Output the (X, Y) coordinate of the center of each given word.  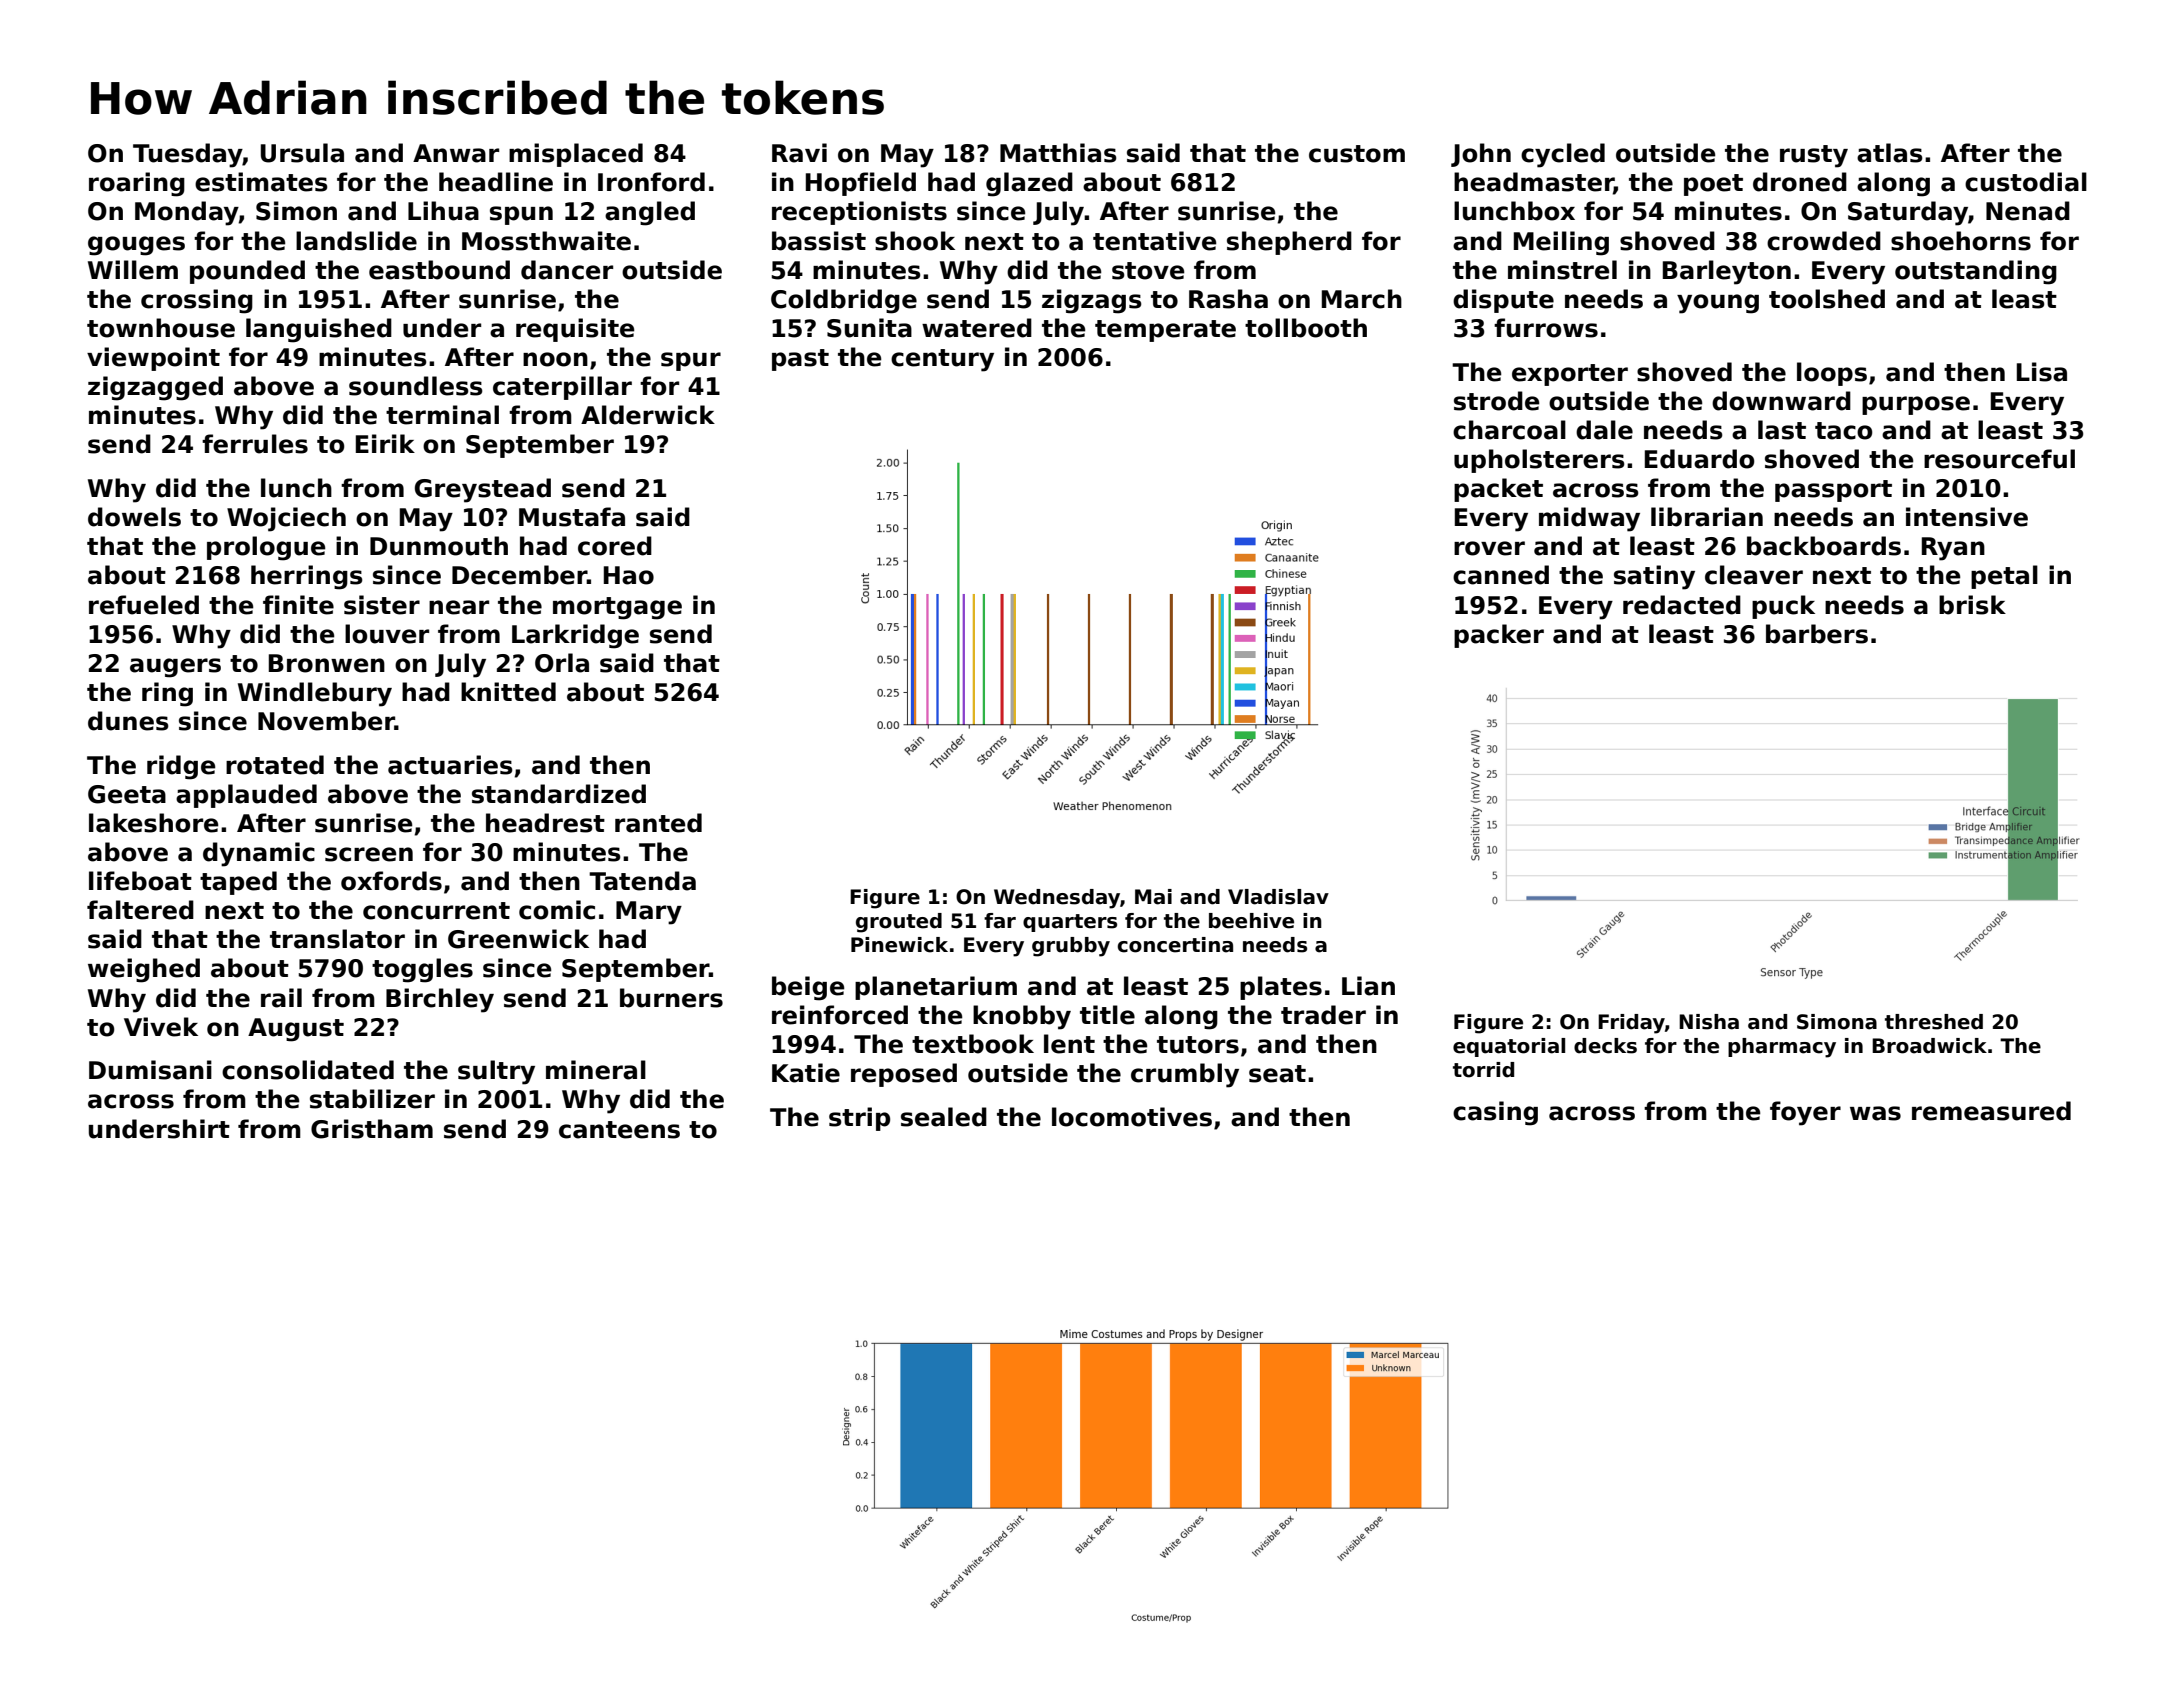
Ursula (302, 153)
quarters (1070, 923)
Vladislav (1278, 897)
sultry (496, 1072)
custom (1357, 154)
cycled (1563, 155)
